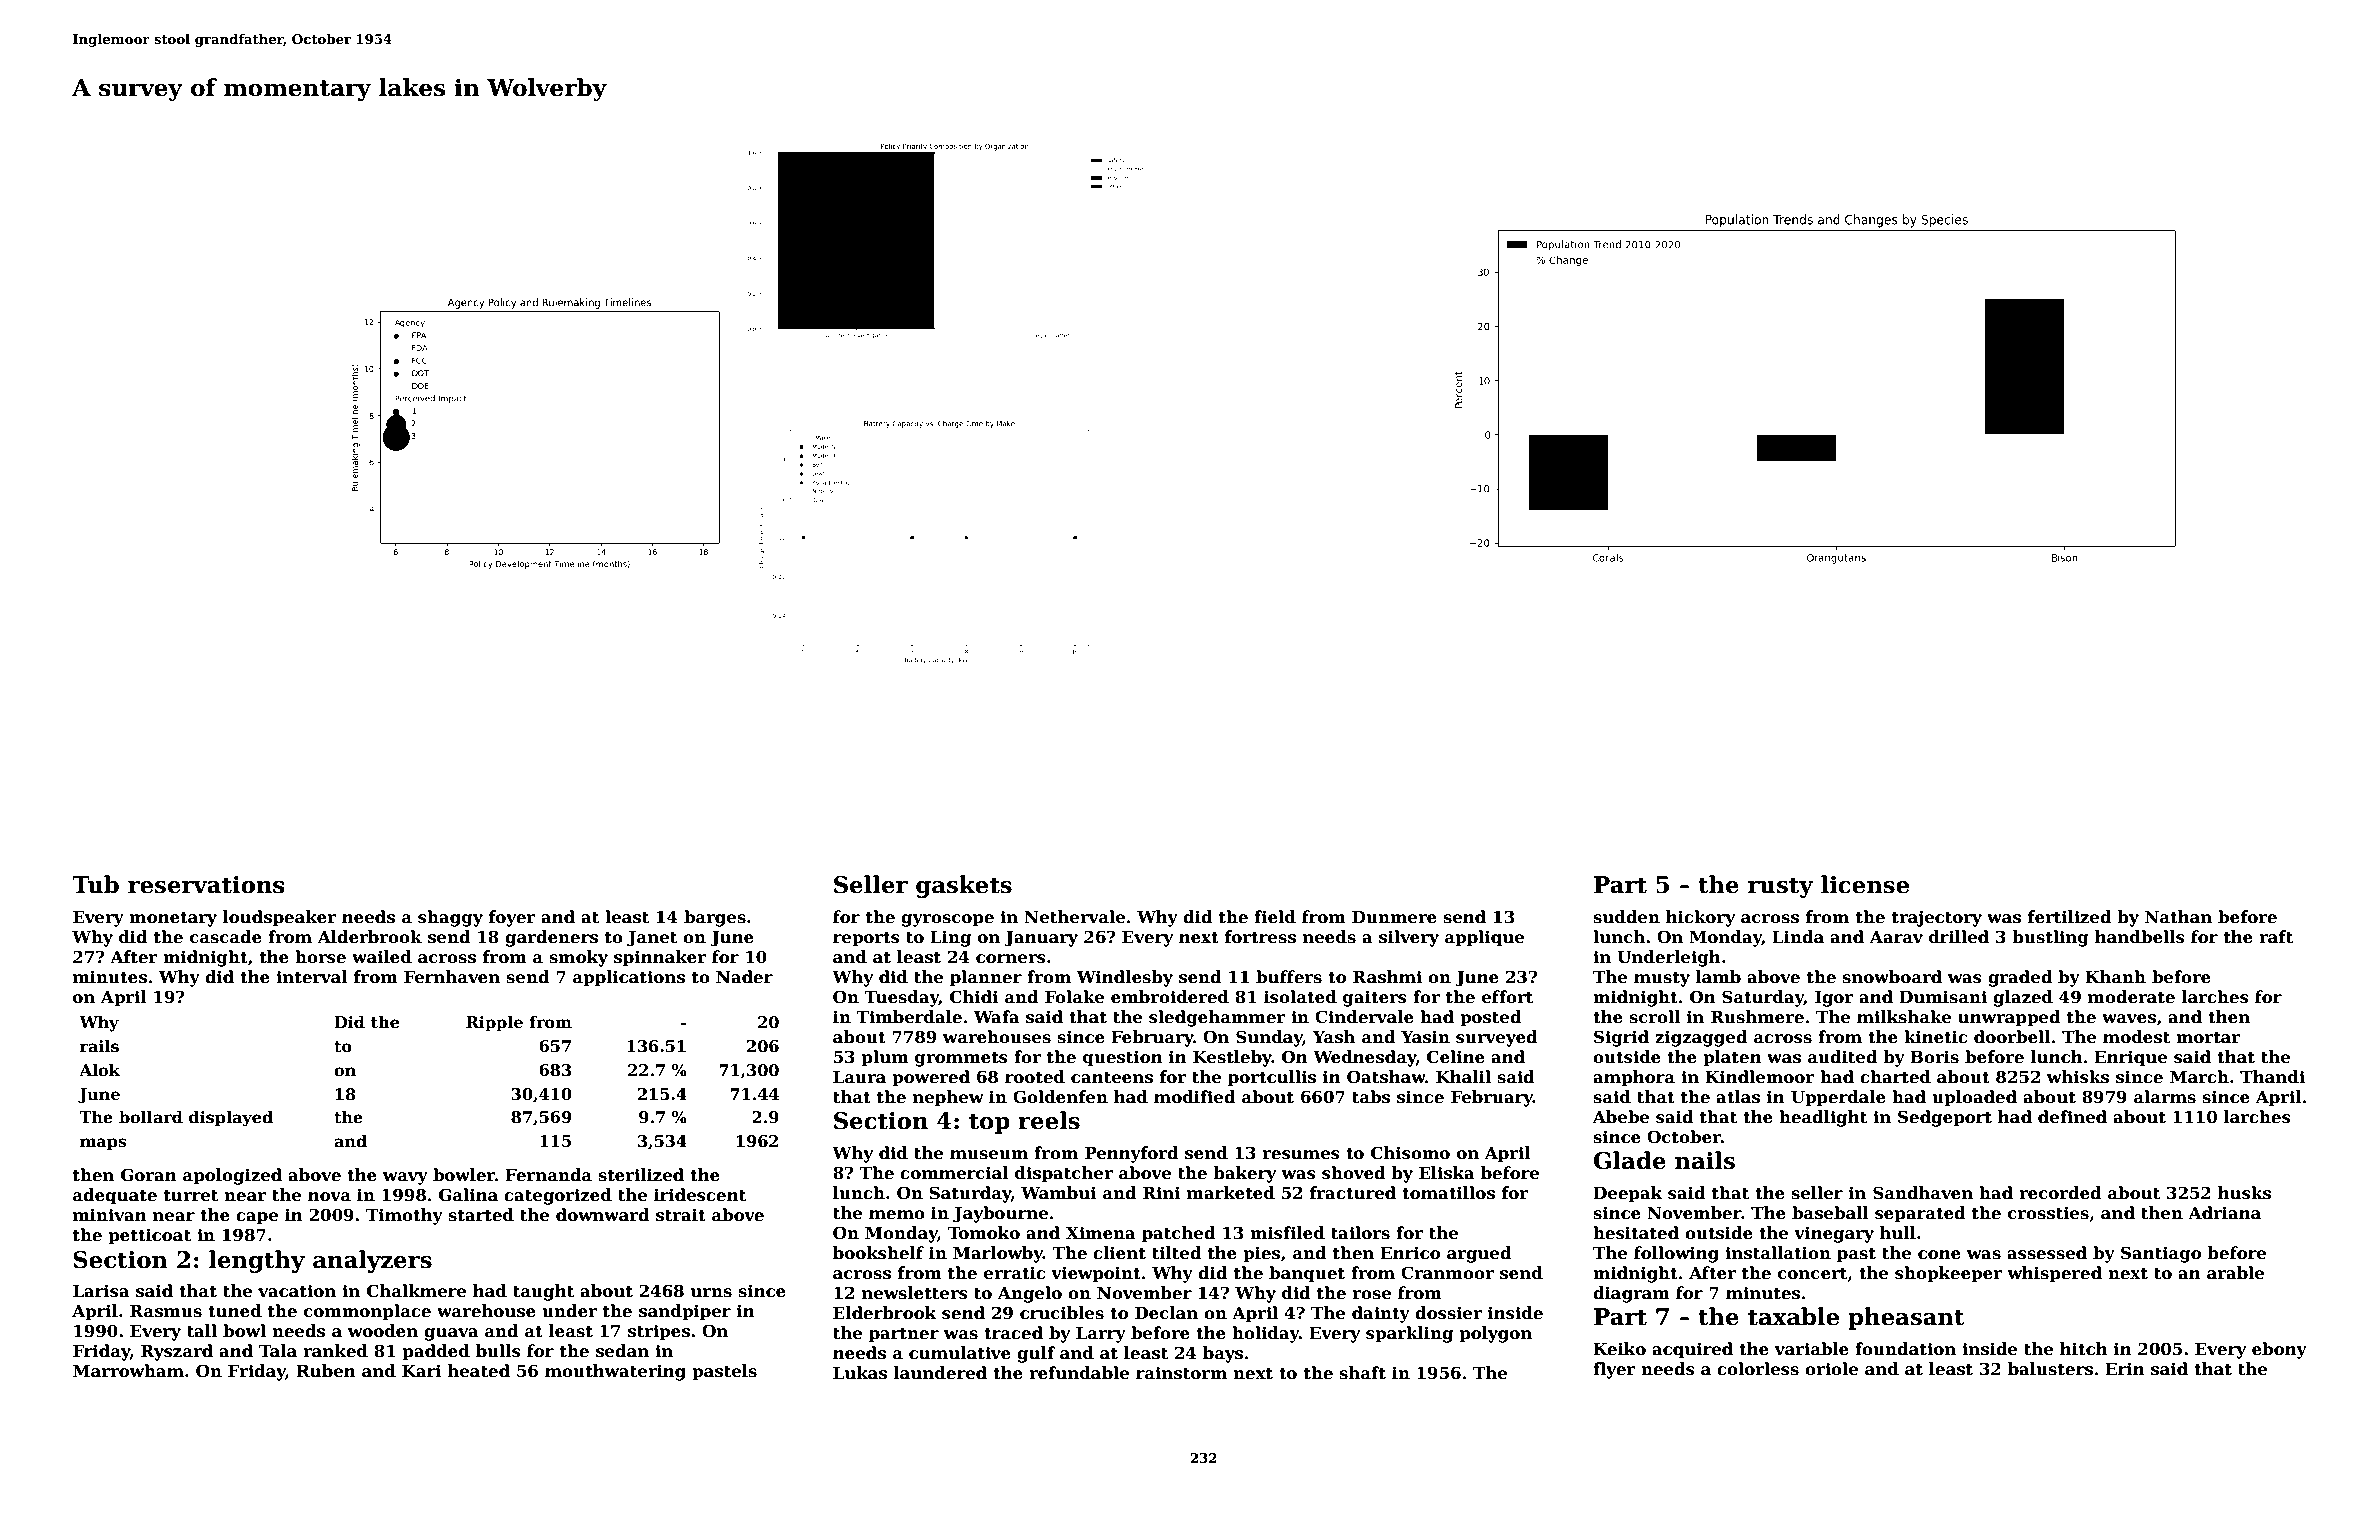 Image resolution: width=2380 pixels, height=1540 pixels. Describe the element at coordinates (1798, 937) in the page. I see `Linda` at that location.
